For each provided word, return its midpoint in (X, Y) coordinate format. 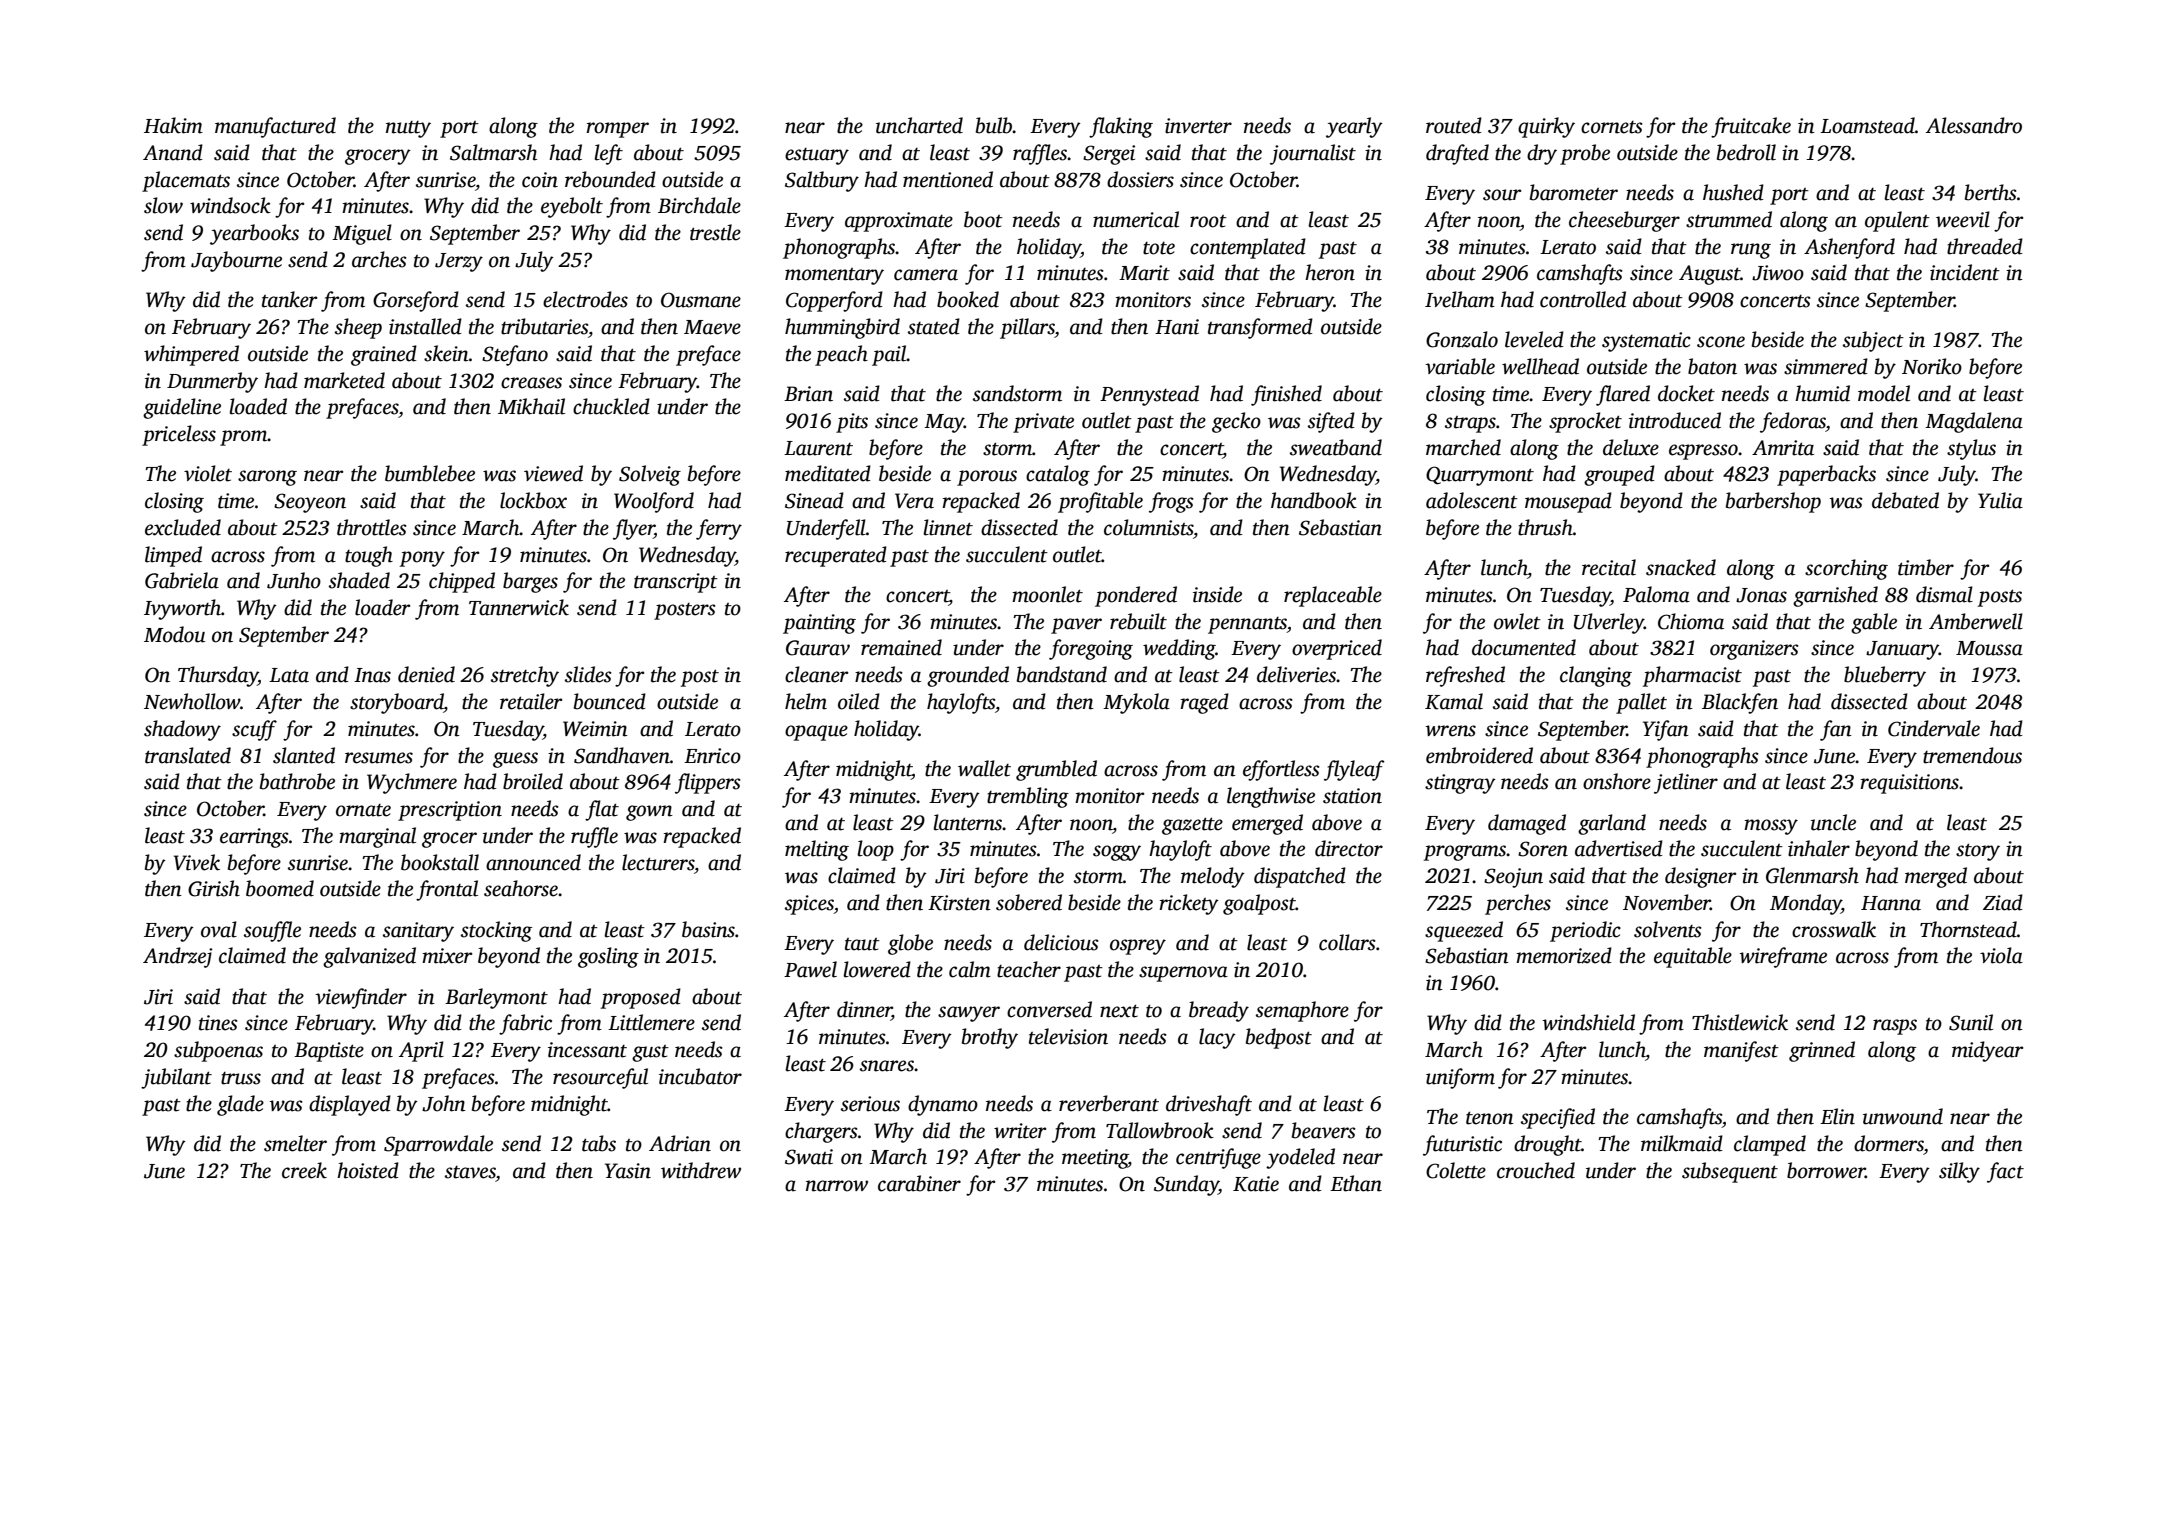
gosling (608, 957)
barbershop (1773, 502)
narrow (837, 1186)
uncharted (919, 125)
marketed (344, 380)
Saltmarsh (493, 152)
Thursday (218, 676)
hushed (1733, 192)
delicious (1061, 942)
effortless (1281, 770)
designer (1700, 877)
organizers (1754, 650)
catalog (1058, 475)
